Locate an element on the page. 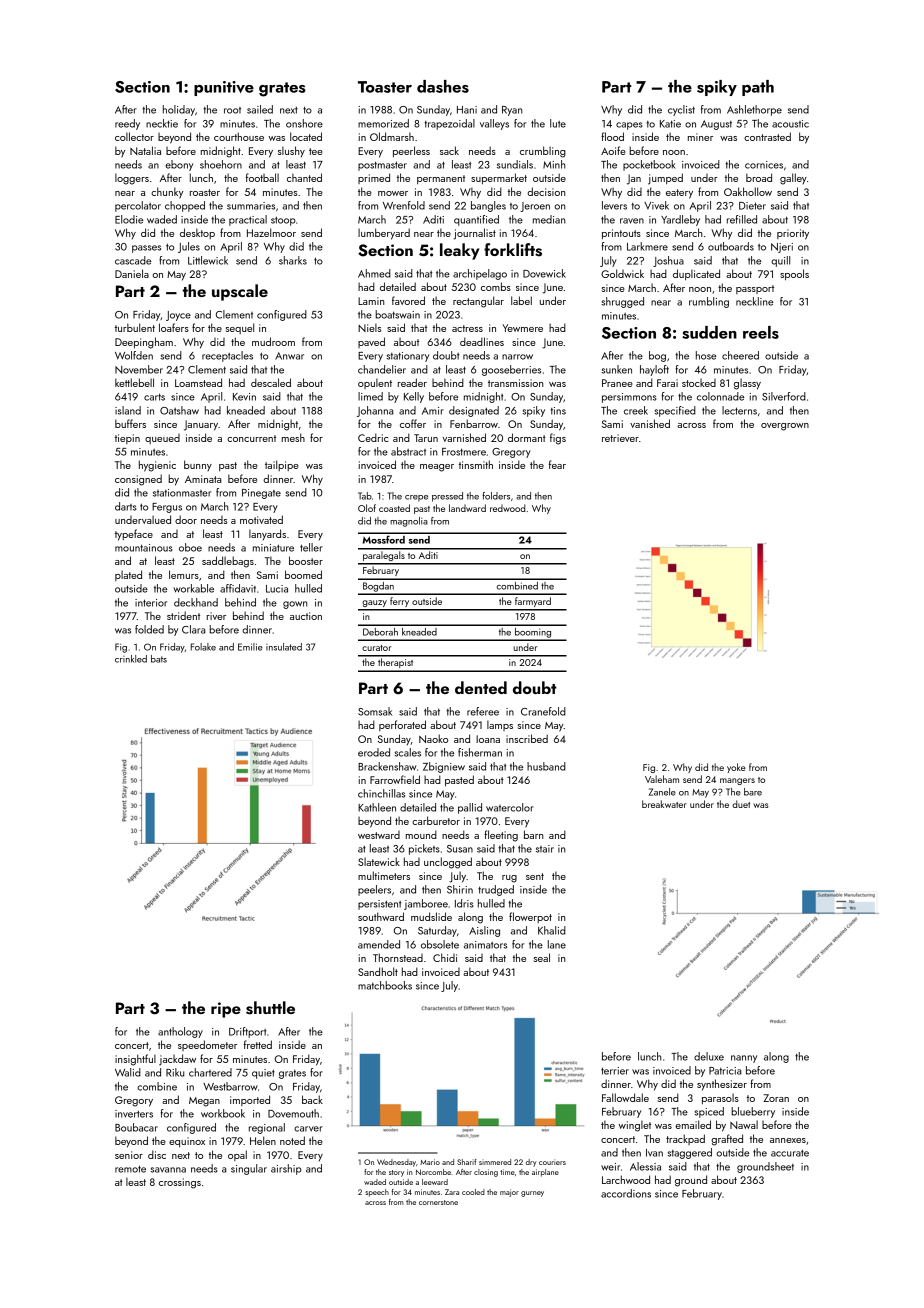 Image resolution: width=924 pixels, height=1308 pixels. motivated is located at coordinates (261, 519).
